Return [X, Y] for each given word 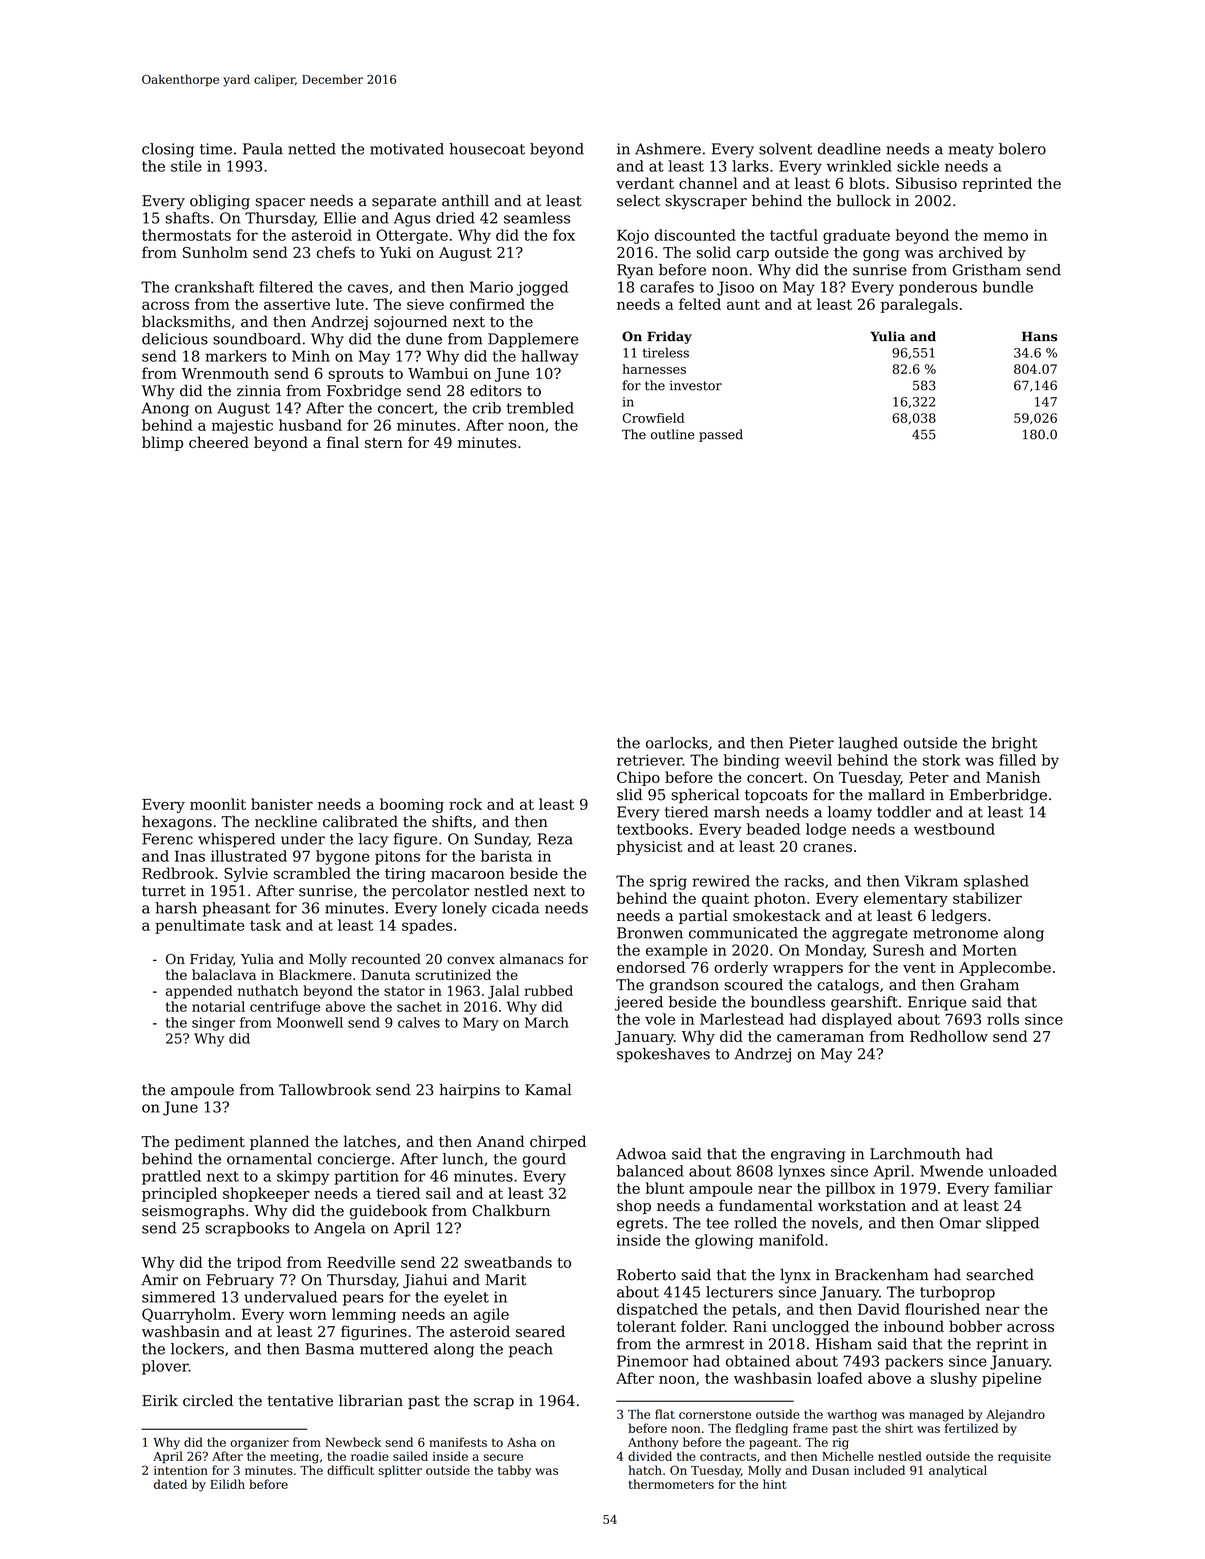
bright [1014, 744]
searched [1000, 1275]
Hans [1039, 336]
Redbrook [178, 873]
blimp [162, 443]
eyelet [466, 1298]
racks [804, 881]
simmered [178, 1297]
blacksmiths [186, 321]
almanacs [531, 959]
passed [721, 435]
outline [672, 434]
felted [700, 304]
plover [165, 1367]
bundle [1008, 287]
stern [384, 443]
